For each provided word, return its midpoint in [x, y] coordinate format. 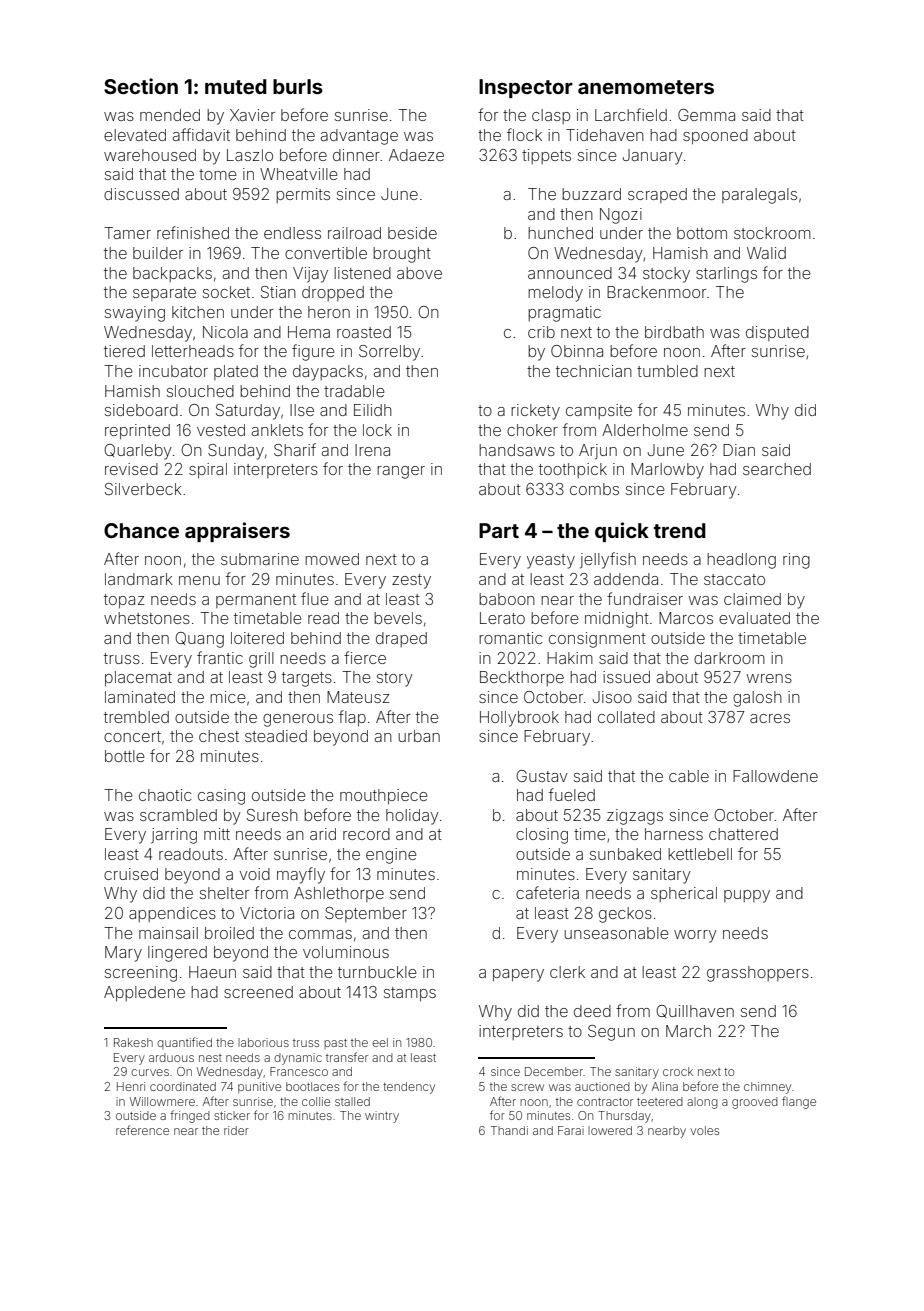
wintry [382, 1117]
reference [142, 1130]
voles [704, 1130]
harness [674, 834]
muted [236, 86]
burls [298, 86]
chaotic [165, 795]
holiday [412, 817]
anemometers [646, 87]
